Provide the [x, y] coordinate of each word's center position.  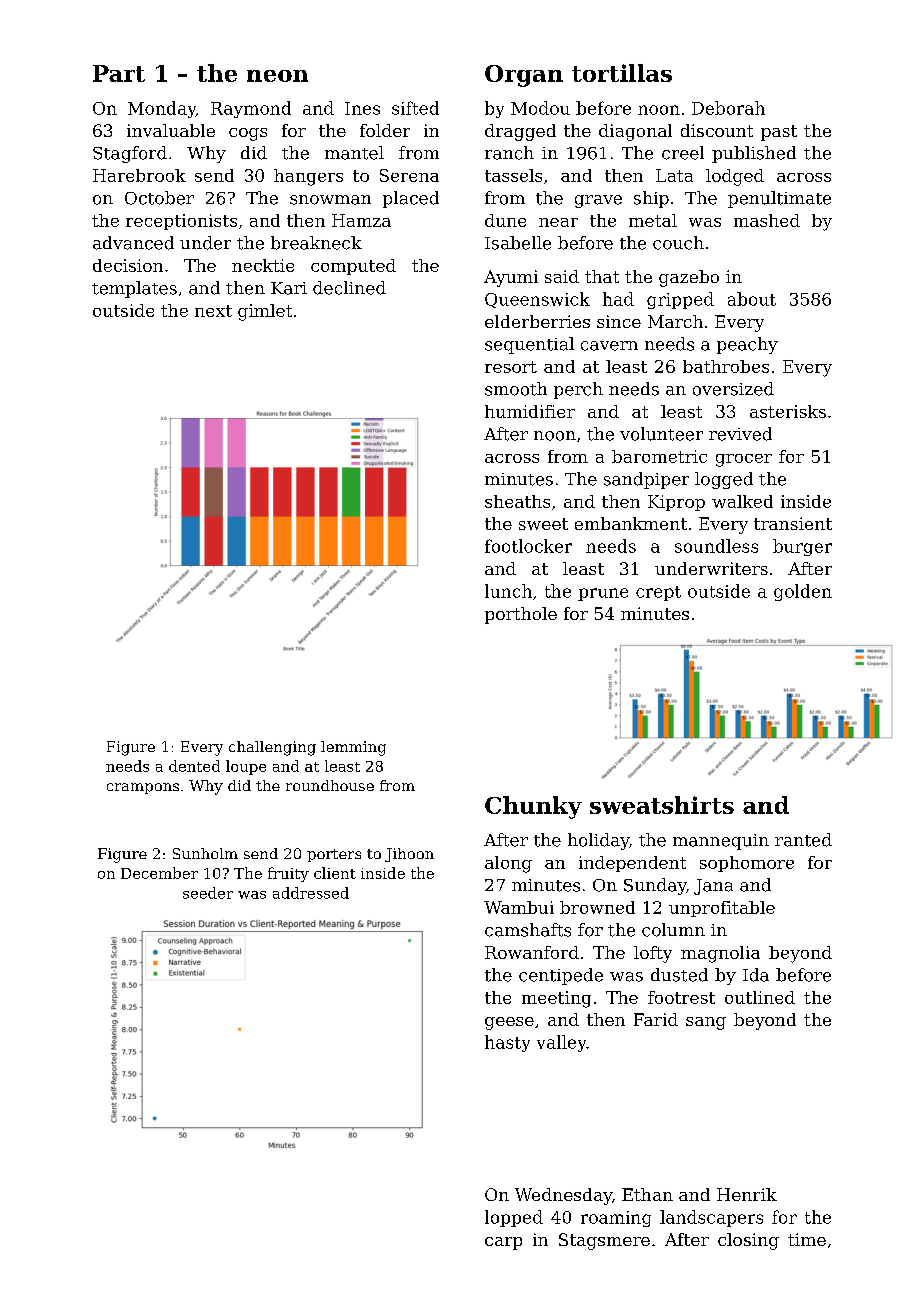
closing [748, 1241]
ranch [509, 153]
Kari [289, 288]
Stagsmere [604, 1241]
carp [503, 1243]
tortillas [622, 73]
